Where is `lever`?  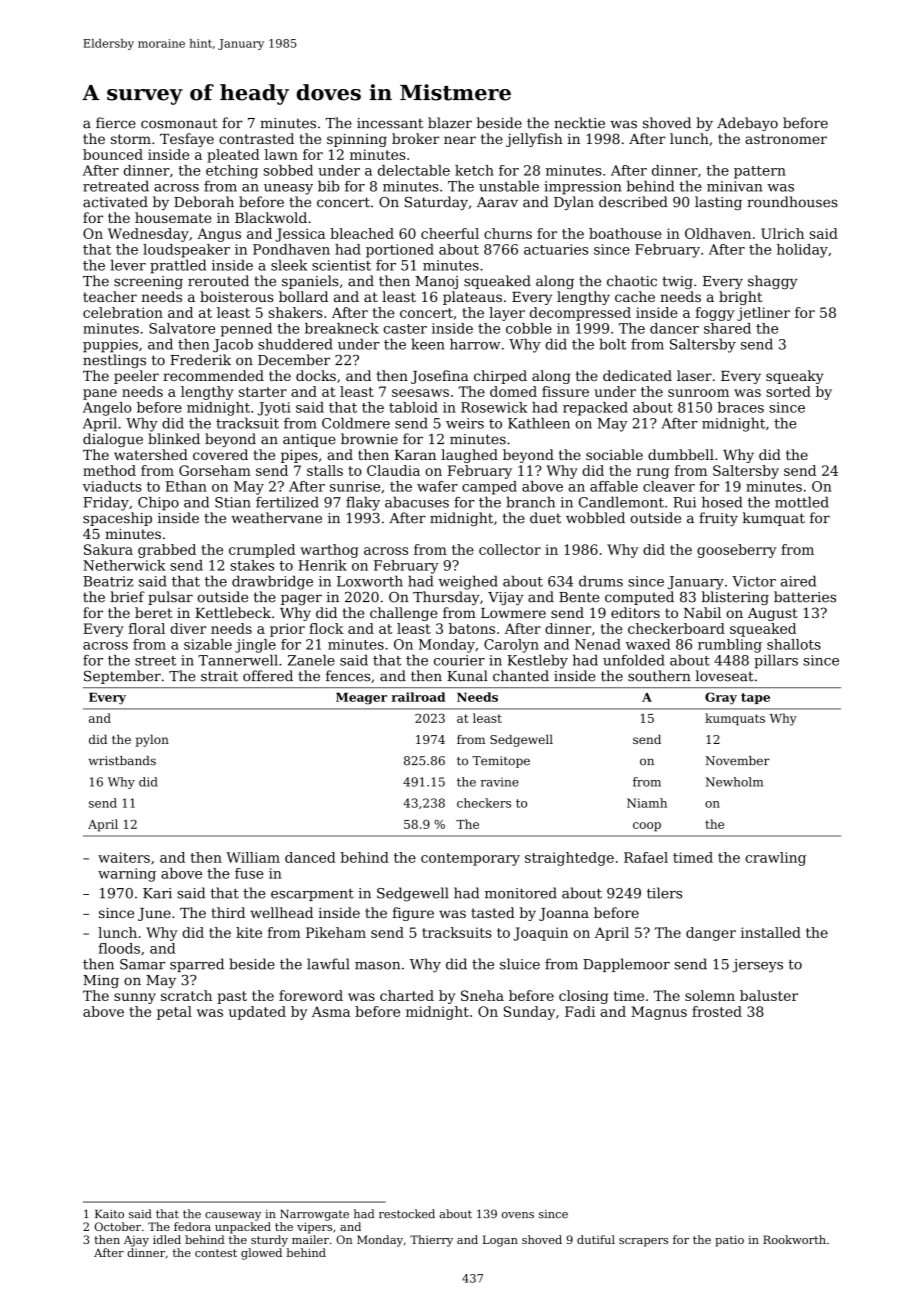 lever is located at coordinates (128, 265).
